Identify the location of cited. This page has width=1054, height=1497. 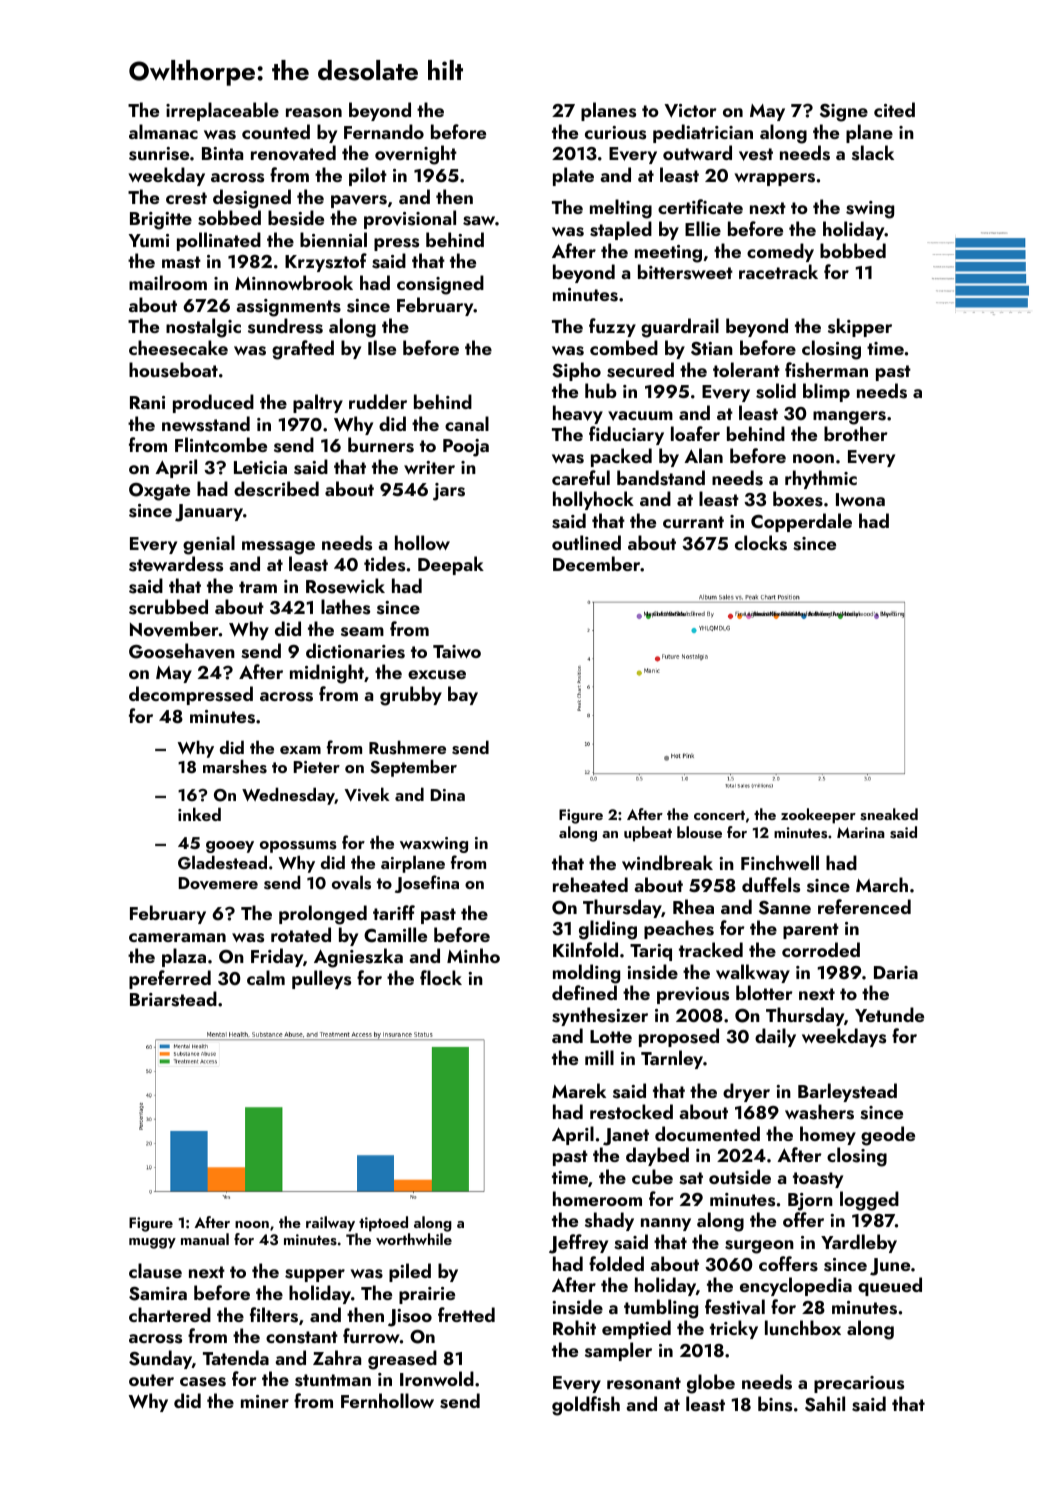
(894, 109).
